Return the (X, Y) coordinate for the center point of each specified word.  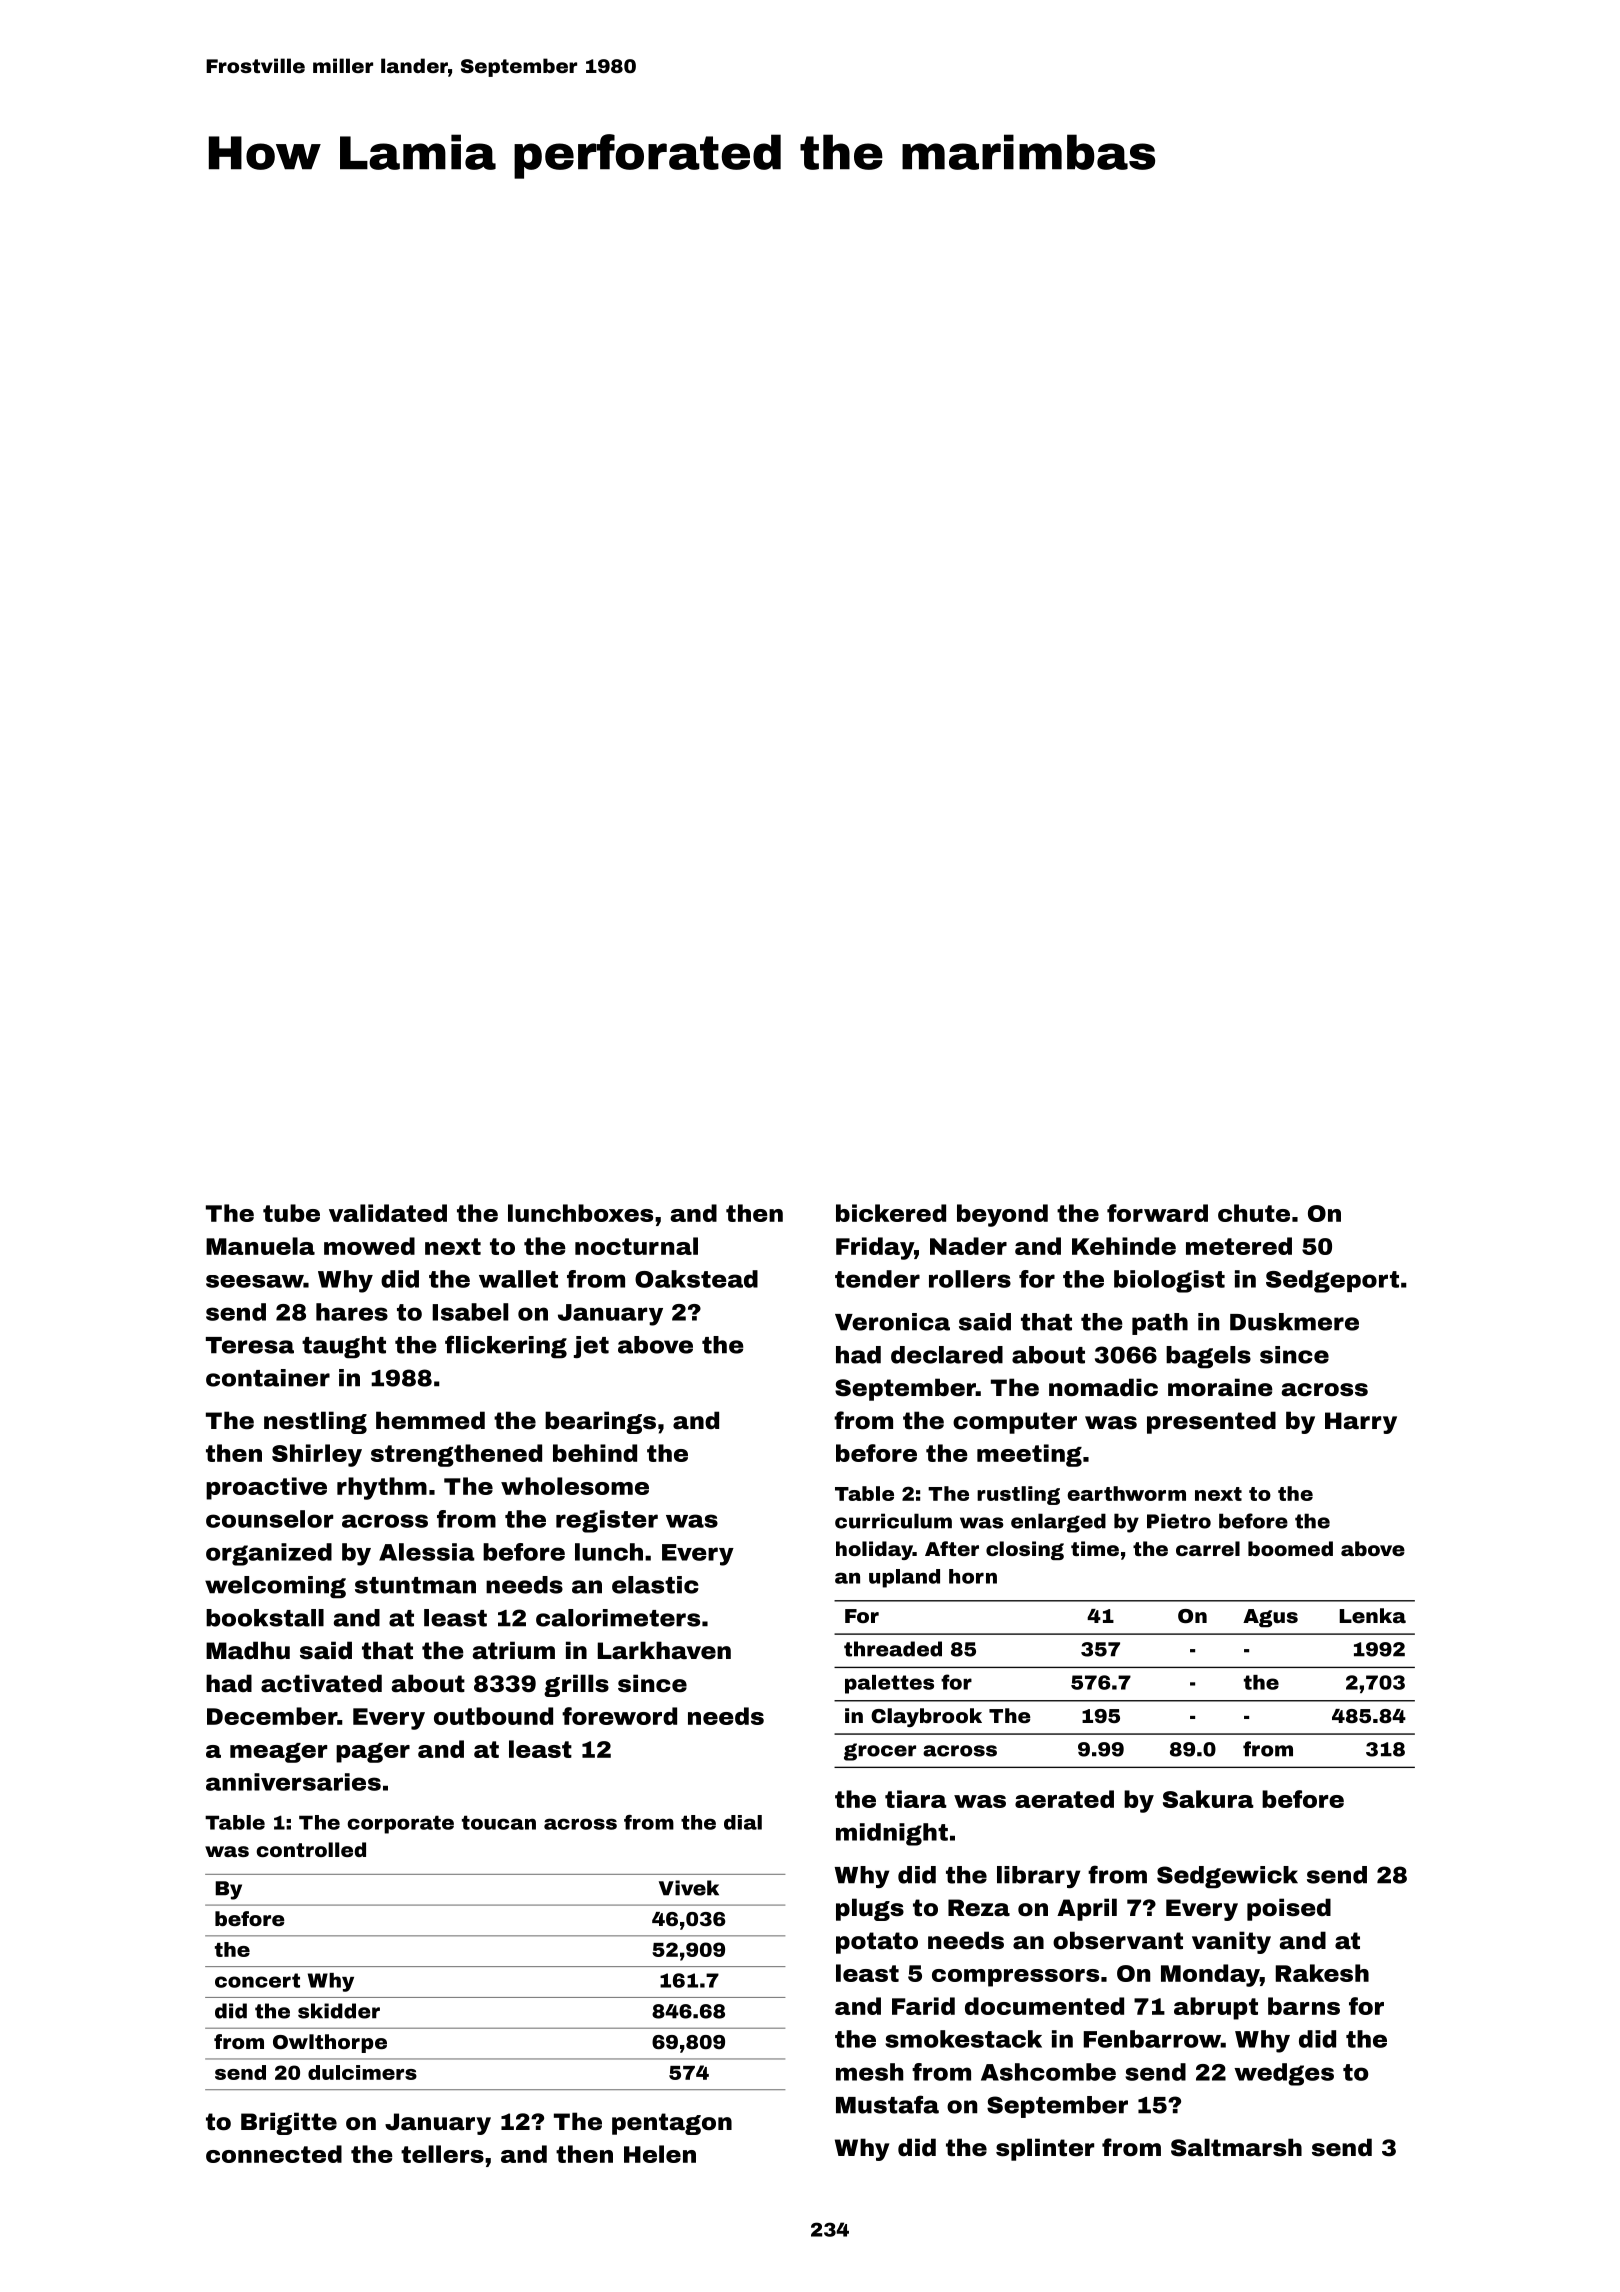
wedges (1284, 2074)
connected (274, 2154)
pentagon (672, 2124)
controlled (311, 1849)
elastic (655, 1585)
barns (1304, 2006)
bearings (600, 1422)
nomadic (1103, 1387)
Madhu (248, 1650)
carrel (1208, 1548)
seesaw (255, 1281)
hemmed (430, 1420)
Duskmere (1294, 1322)
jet (591, 1347)
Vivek (689, 1888)
